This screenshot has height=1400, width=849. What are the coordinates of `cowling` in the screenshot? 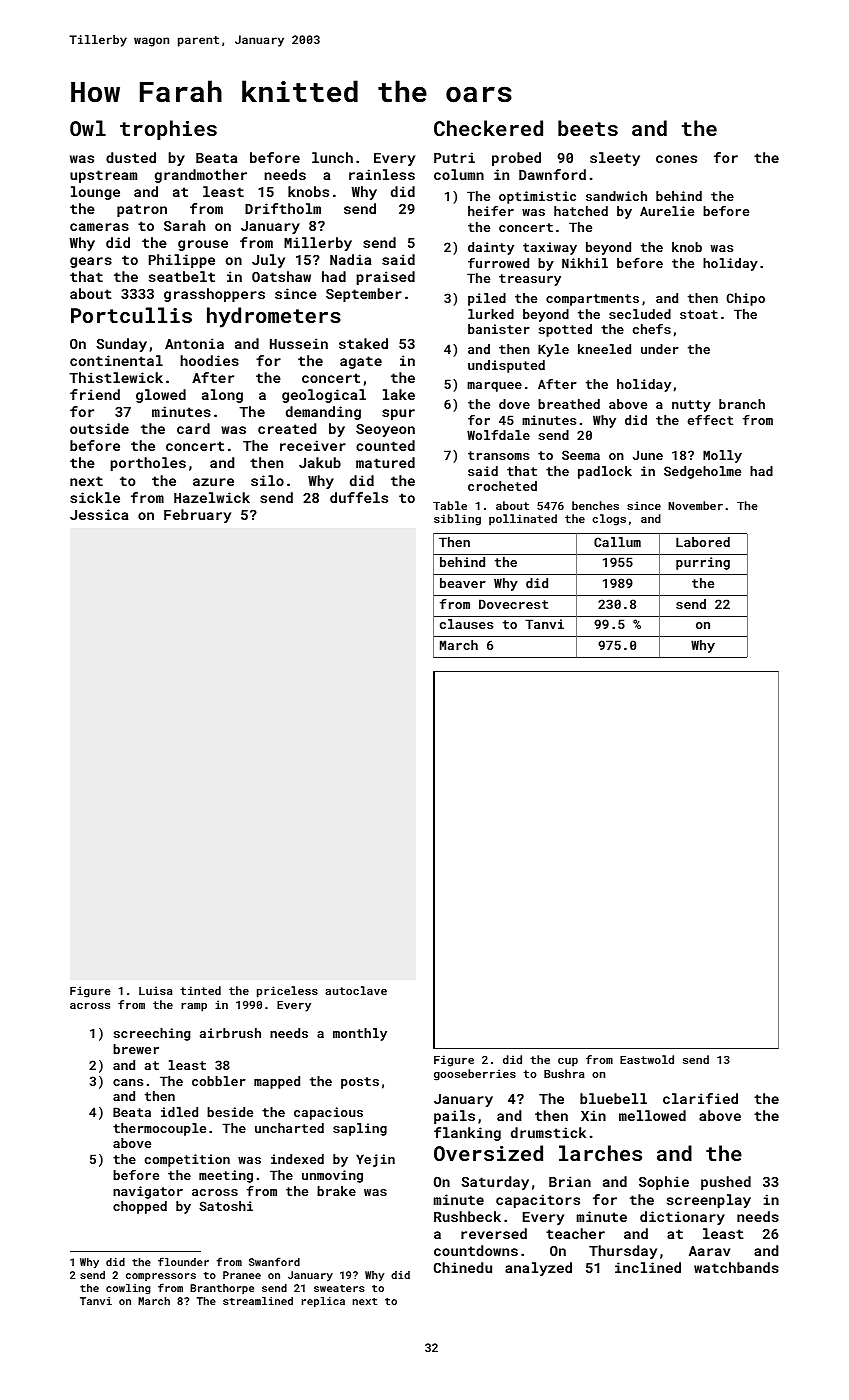 It's located at (128, 1289).
